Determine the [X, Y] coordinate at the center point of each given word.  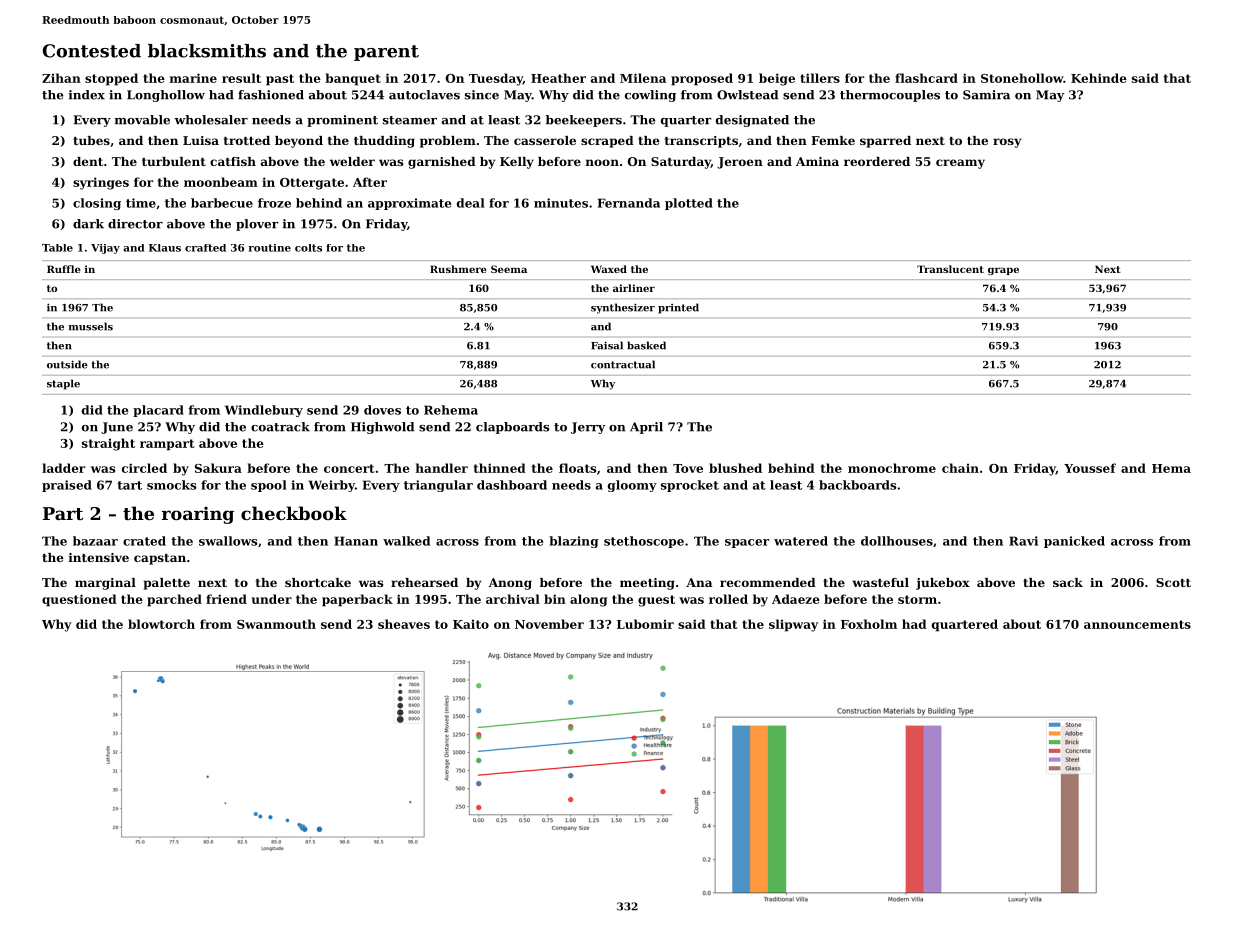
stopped [111, 79]
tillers [820, 78]
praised [67, 486]
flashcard [926, 78]
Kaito [471, 624]
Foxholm [869, 624]
